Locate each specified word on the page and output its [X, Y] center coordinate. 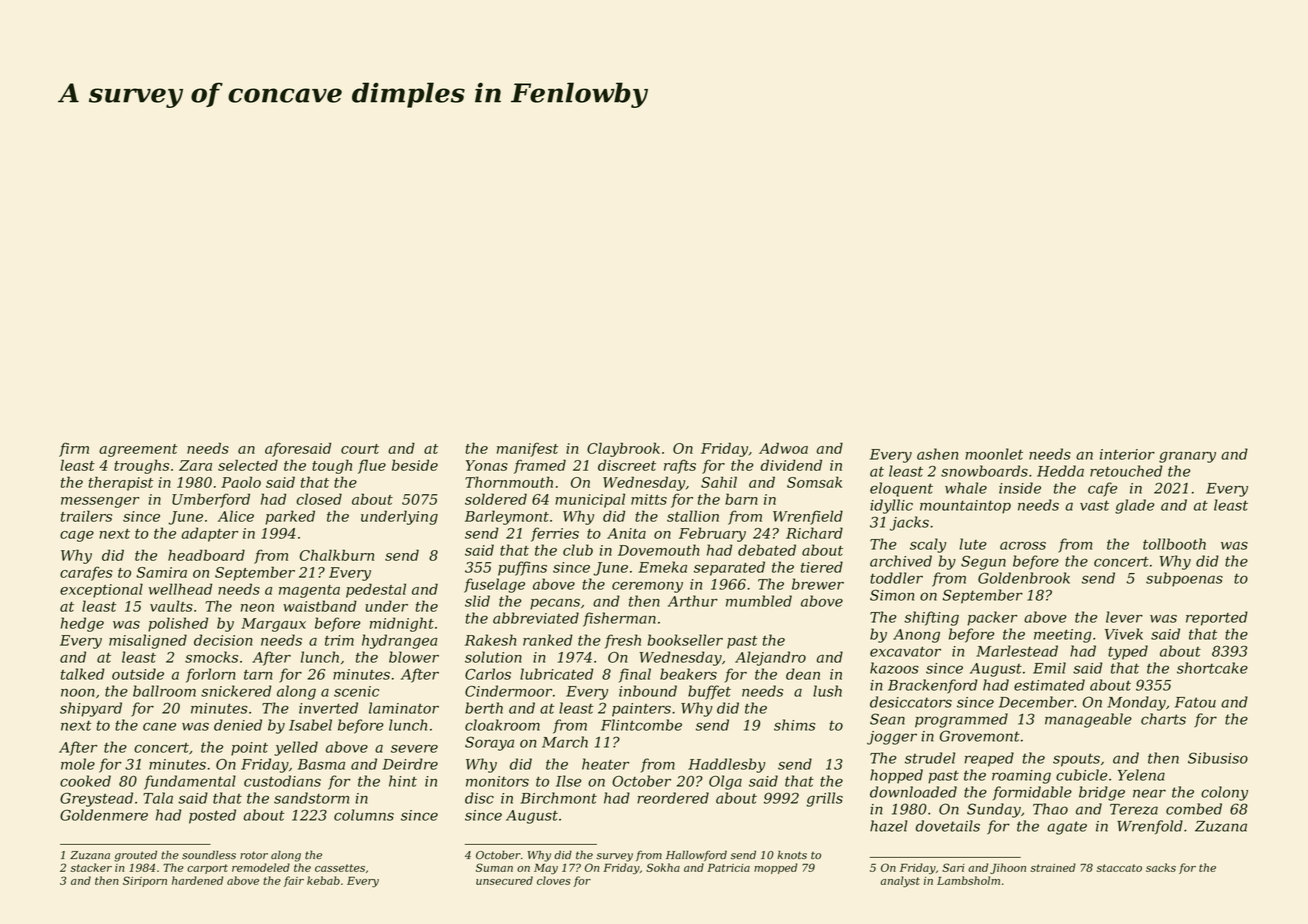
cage [77, 536]
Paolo [241, 482]
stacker [91, 867]
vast [1094, 505]
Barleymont [507, 517]
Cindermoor [508, 691]
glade [1134, 506]
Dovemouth [658, 550]
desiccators [911, 702]
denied [238, 725]
